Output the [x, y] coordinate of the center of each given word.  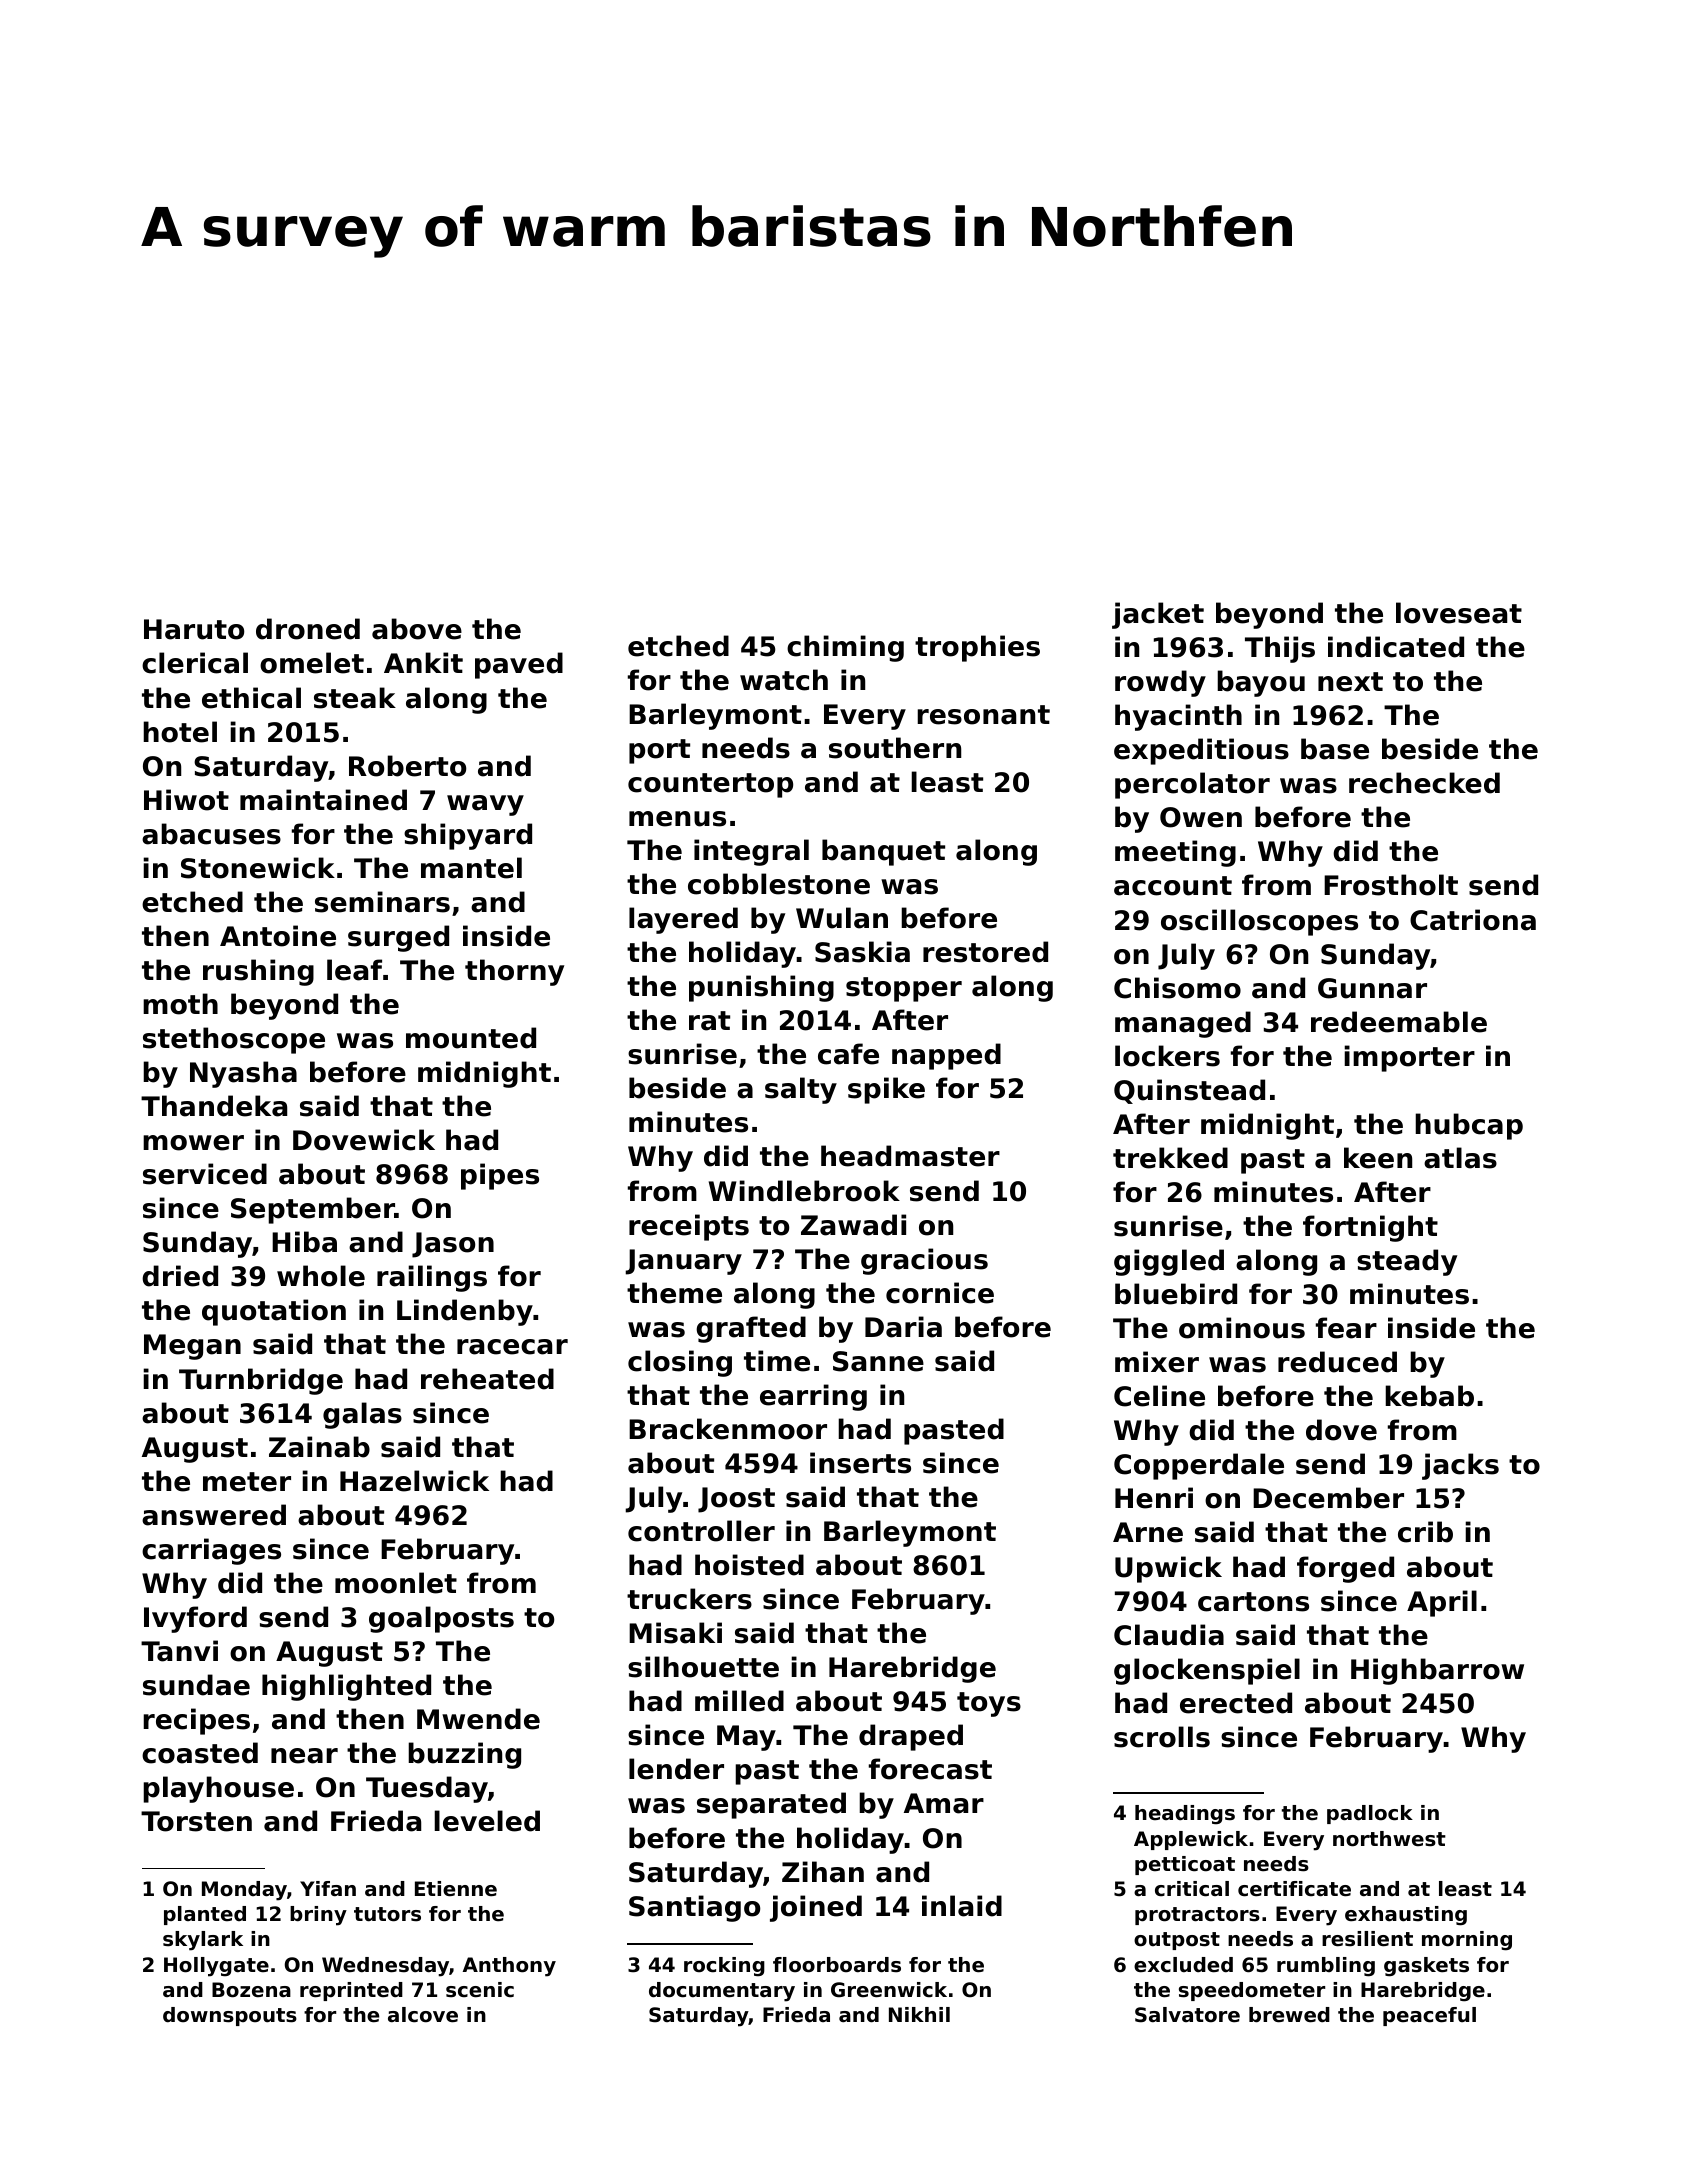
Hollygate [216, 1967]
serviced [205, 1174]
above [417, 629]
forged [1345, 1569]
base [1335, 749]
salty [801, 1090]
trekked [1170, 1158]
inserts [860, 1463]
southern [895, 748]
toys [989, 1704]
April [1442, 1603]
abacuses [211, 834]
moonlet [396, 1583]
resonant [983, 715]
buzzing [464, 1755]
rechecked [1424, 783]
